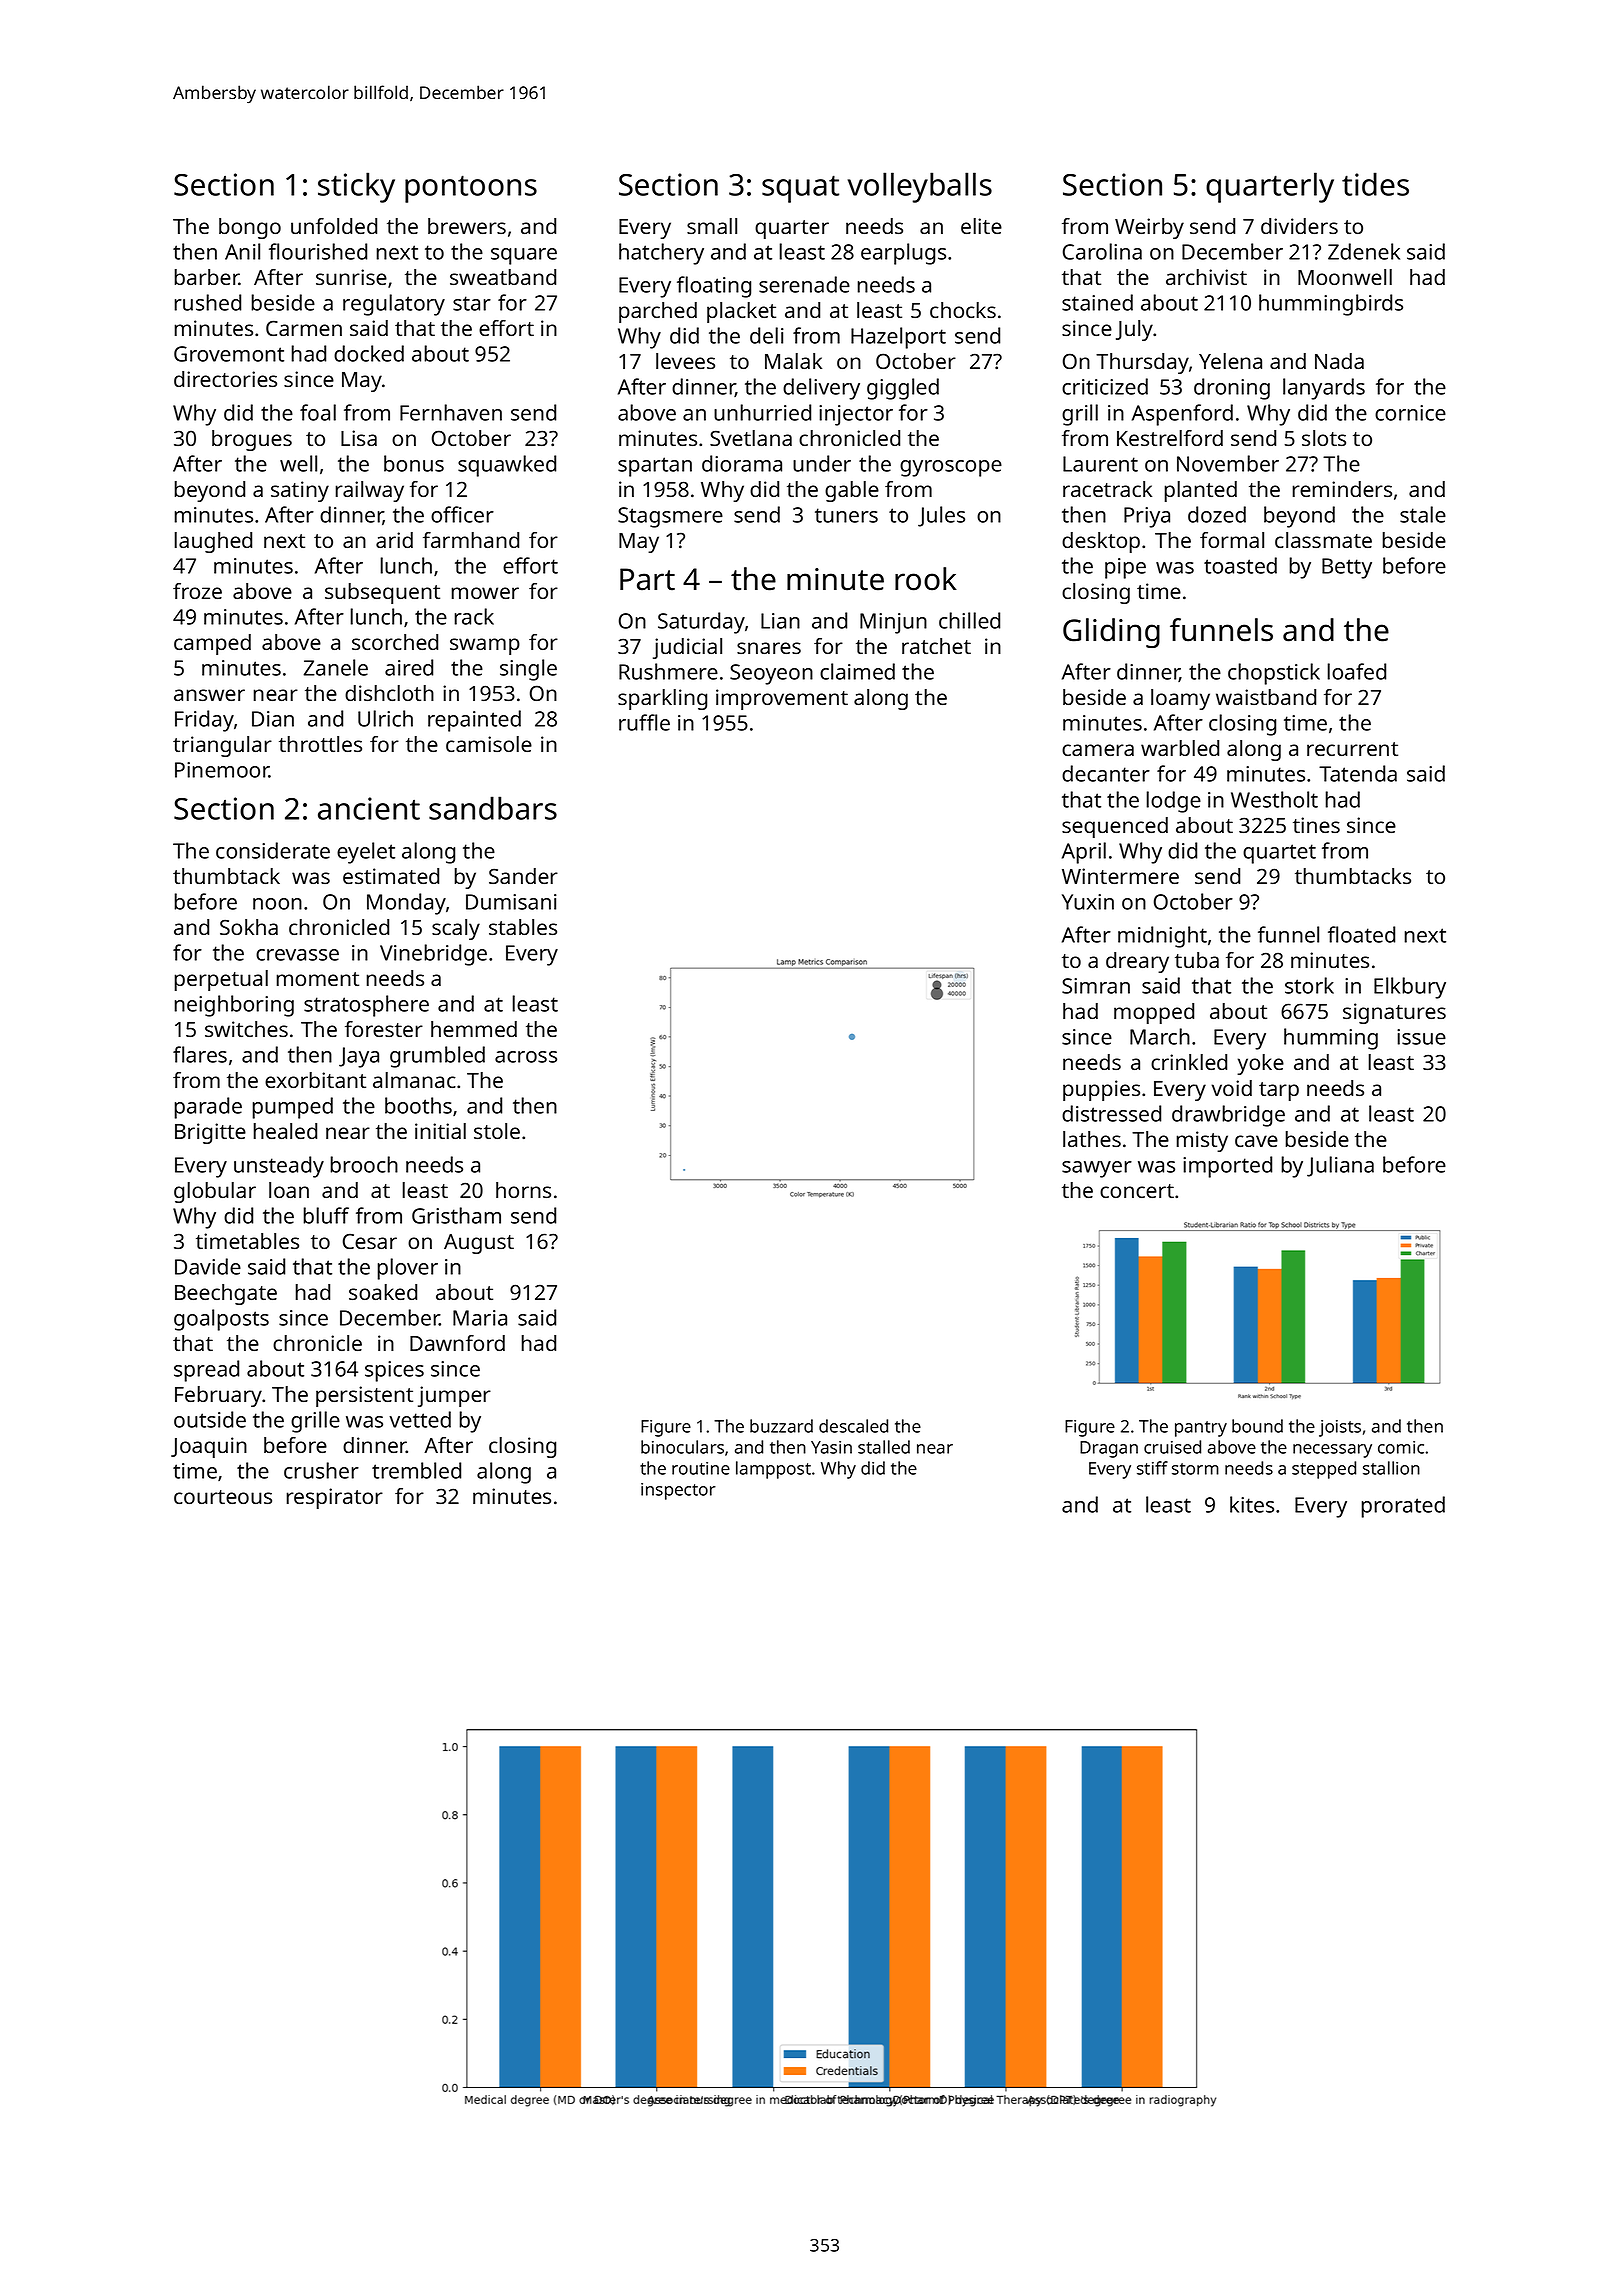  I want to click on Zdenek, so click(1364, 251).
